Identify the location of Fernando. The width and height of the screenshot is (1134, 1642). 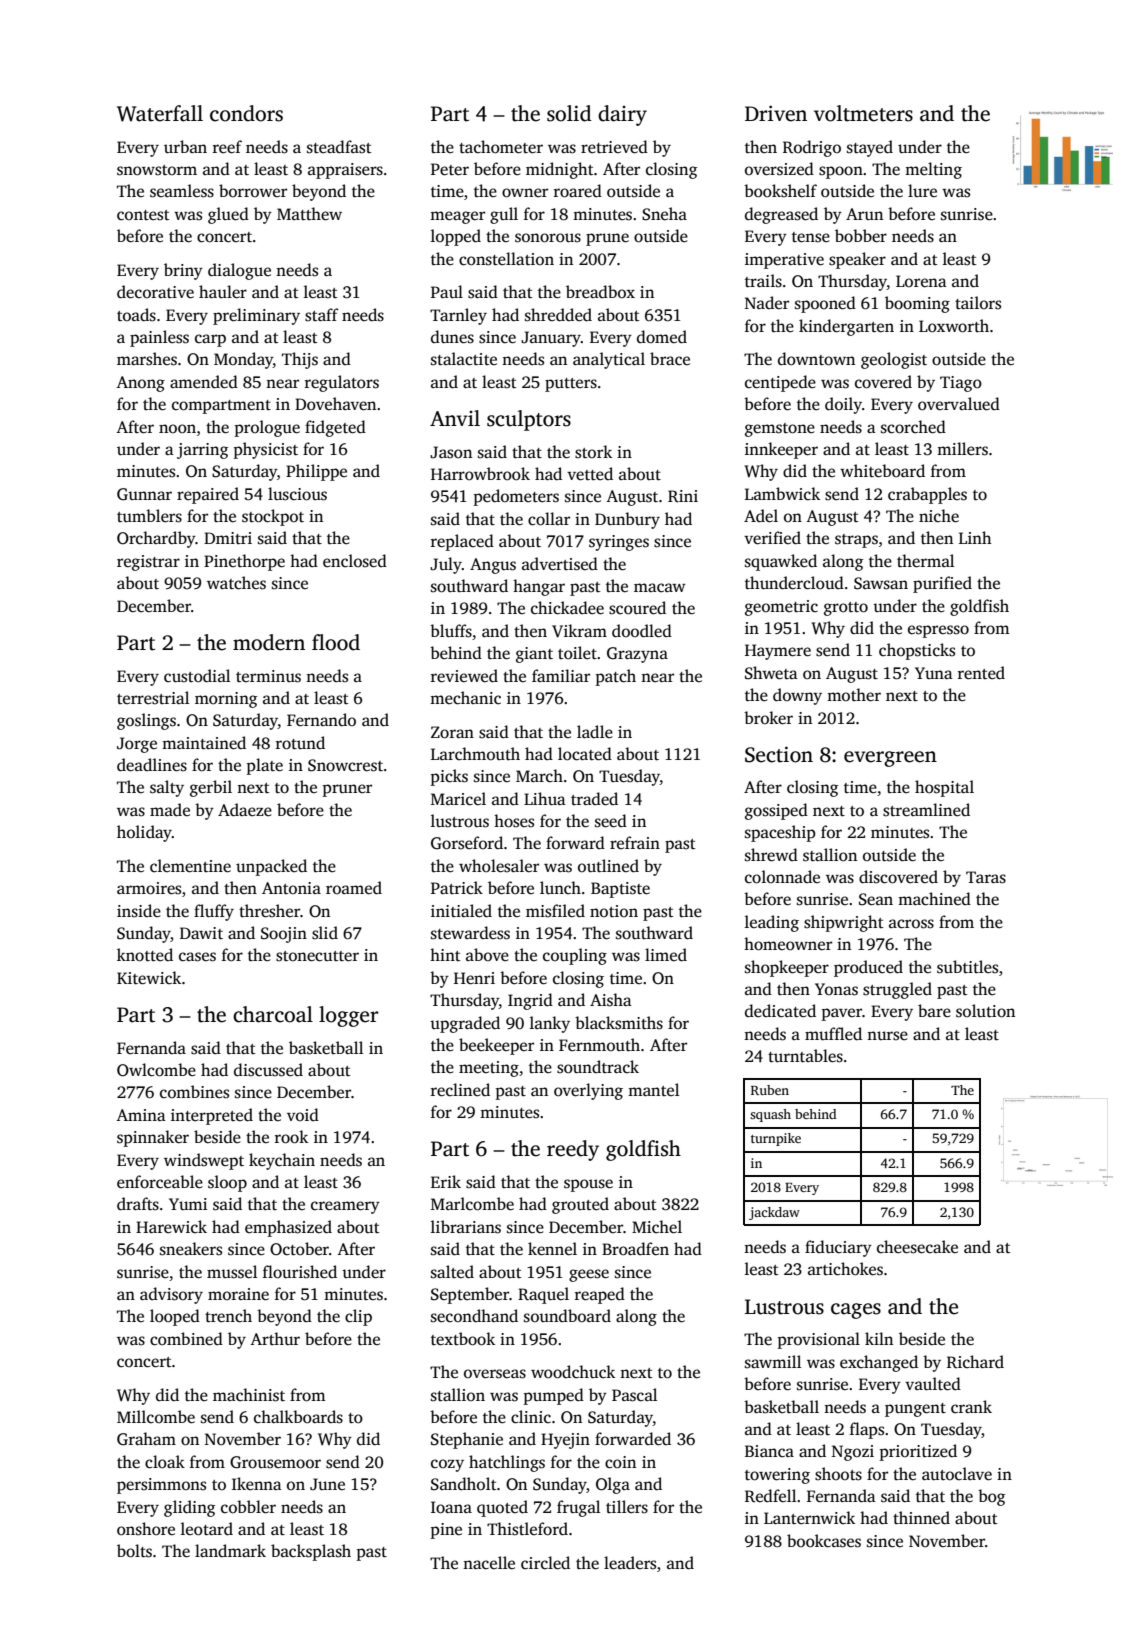
(321, 719).
